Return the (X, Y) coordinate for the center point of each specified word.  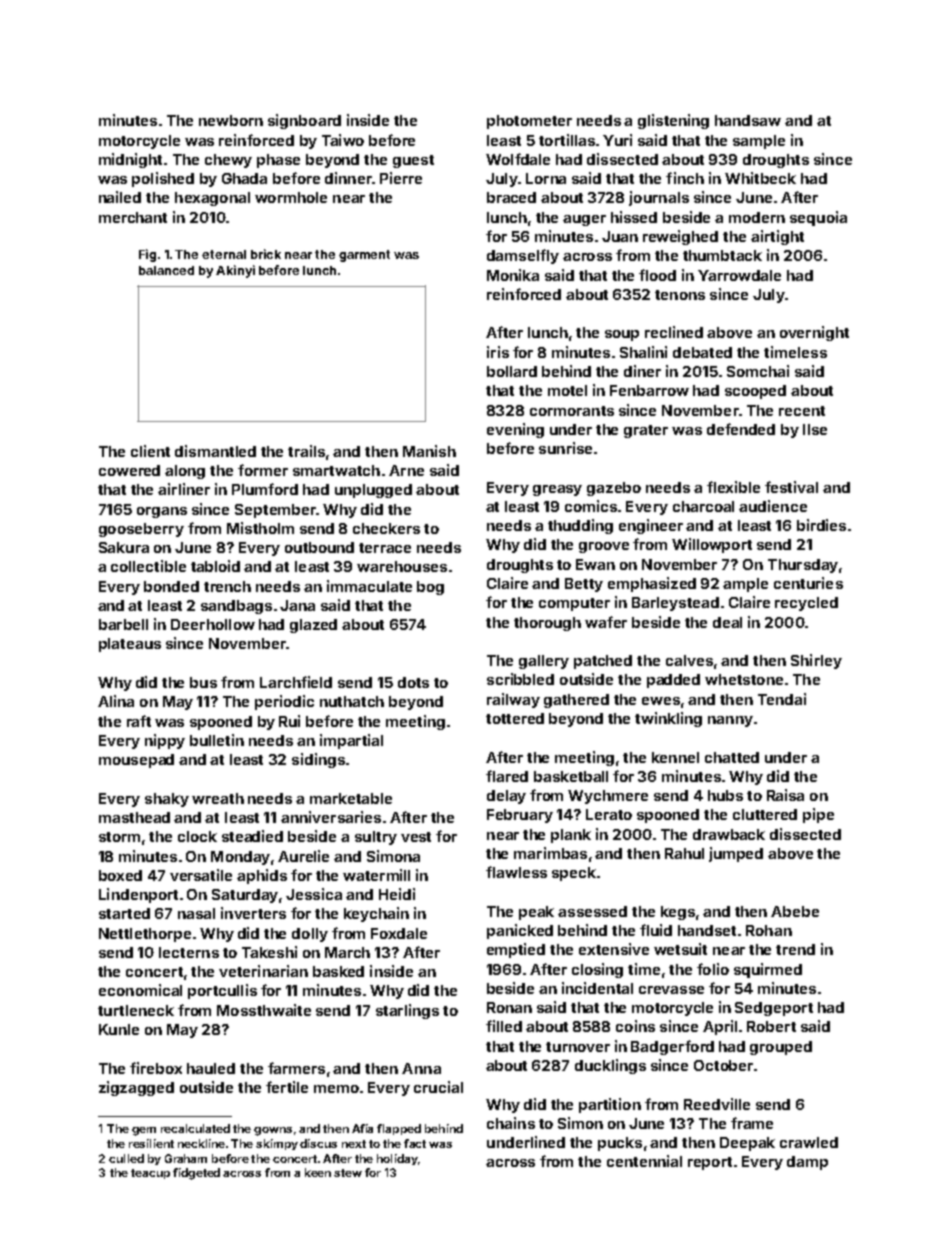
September (275, 511)
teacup (150, 1174)
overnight (814, 333)
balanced (166, 270)
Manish (429, 451)
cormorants (572, 411)
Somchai (758, 371)
